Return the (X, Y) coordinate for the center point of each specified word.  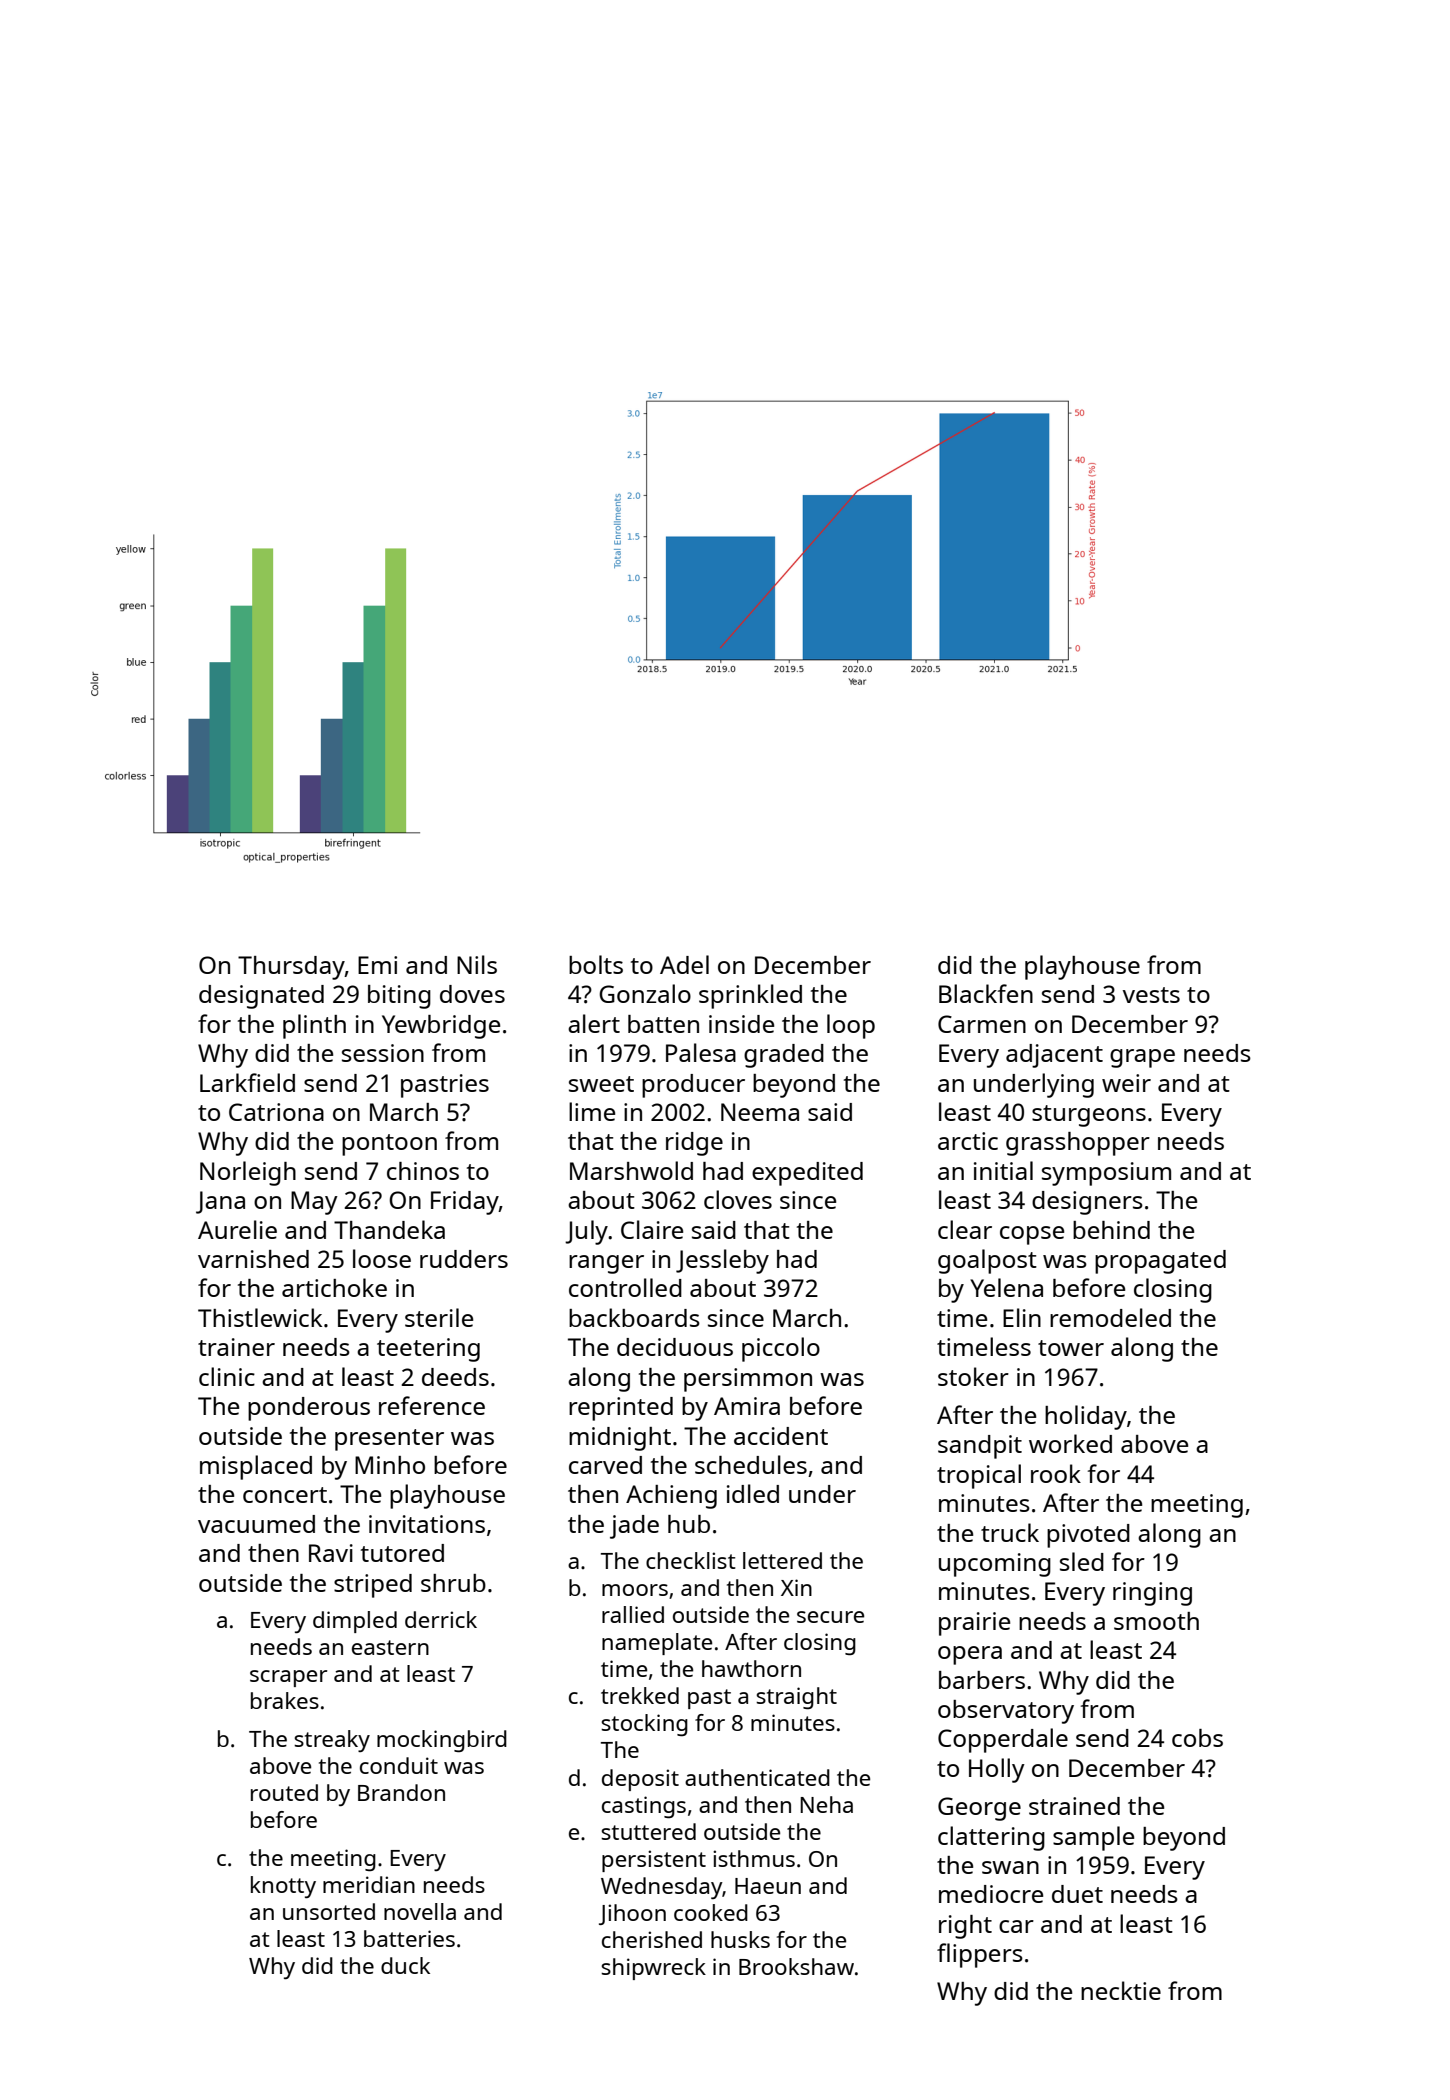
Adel (684, 964)
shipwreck (653, 1969)
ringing (1152, 1594)
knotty (283, 1887)
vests (1151, 995)
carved (605, 1465)
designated (261, 997)
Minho (390, 1465)
